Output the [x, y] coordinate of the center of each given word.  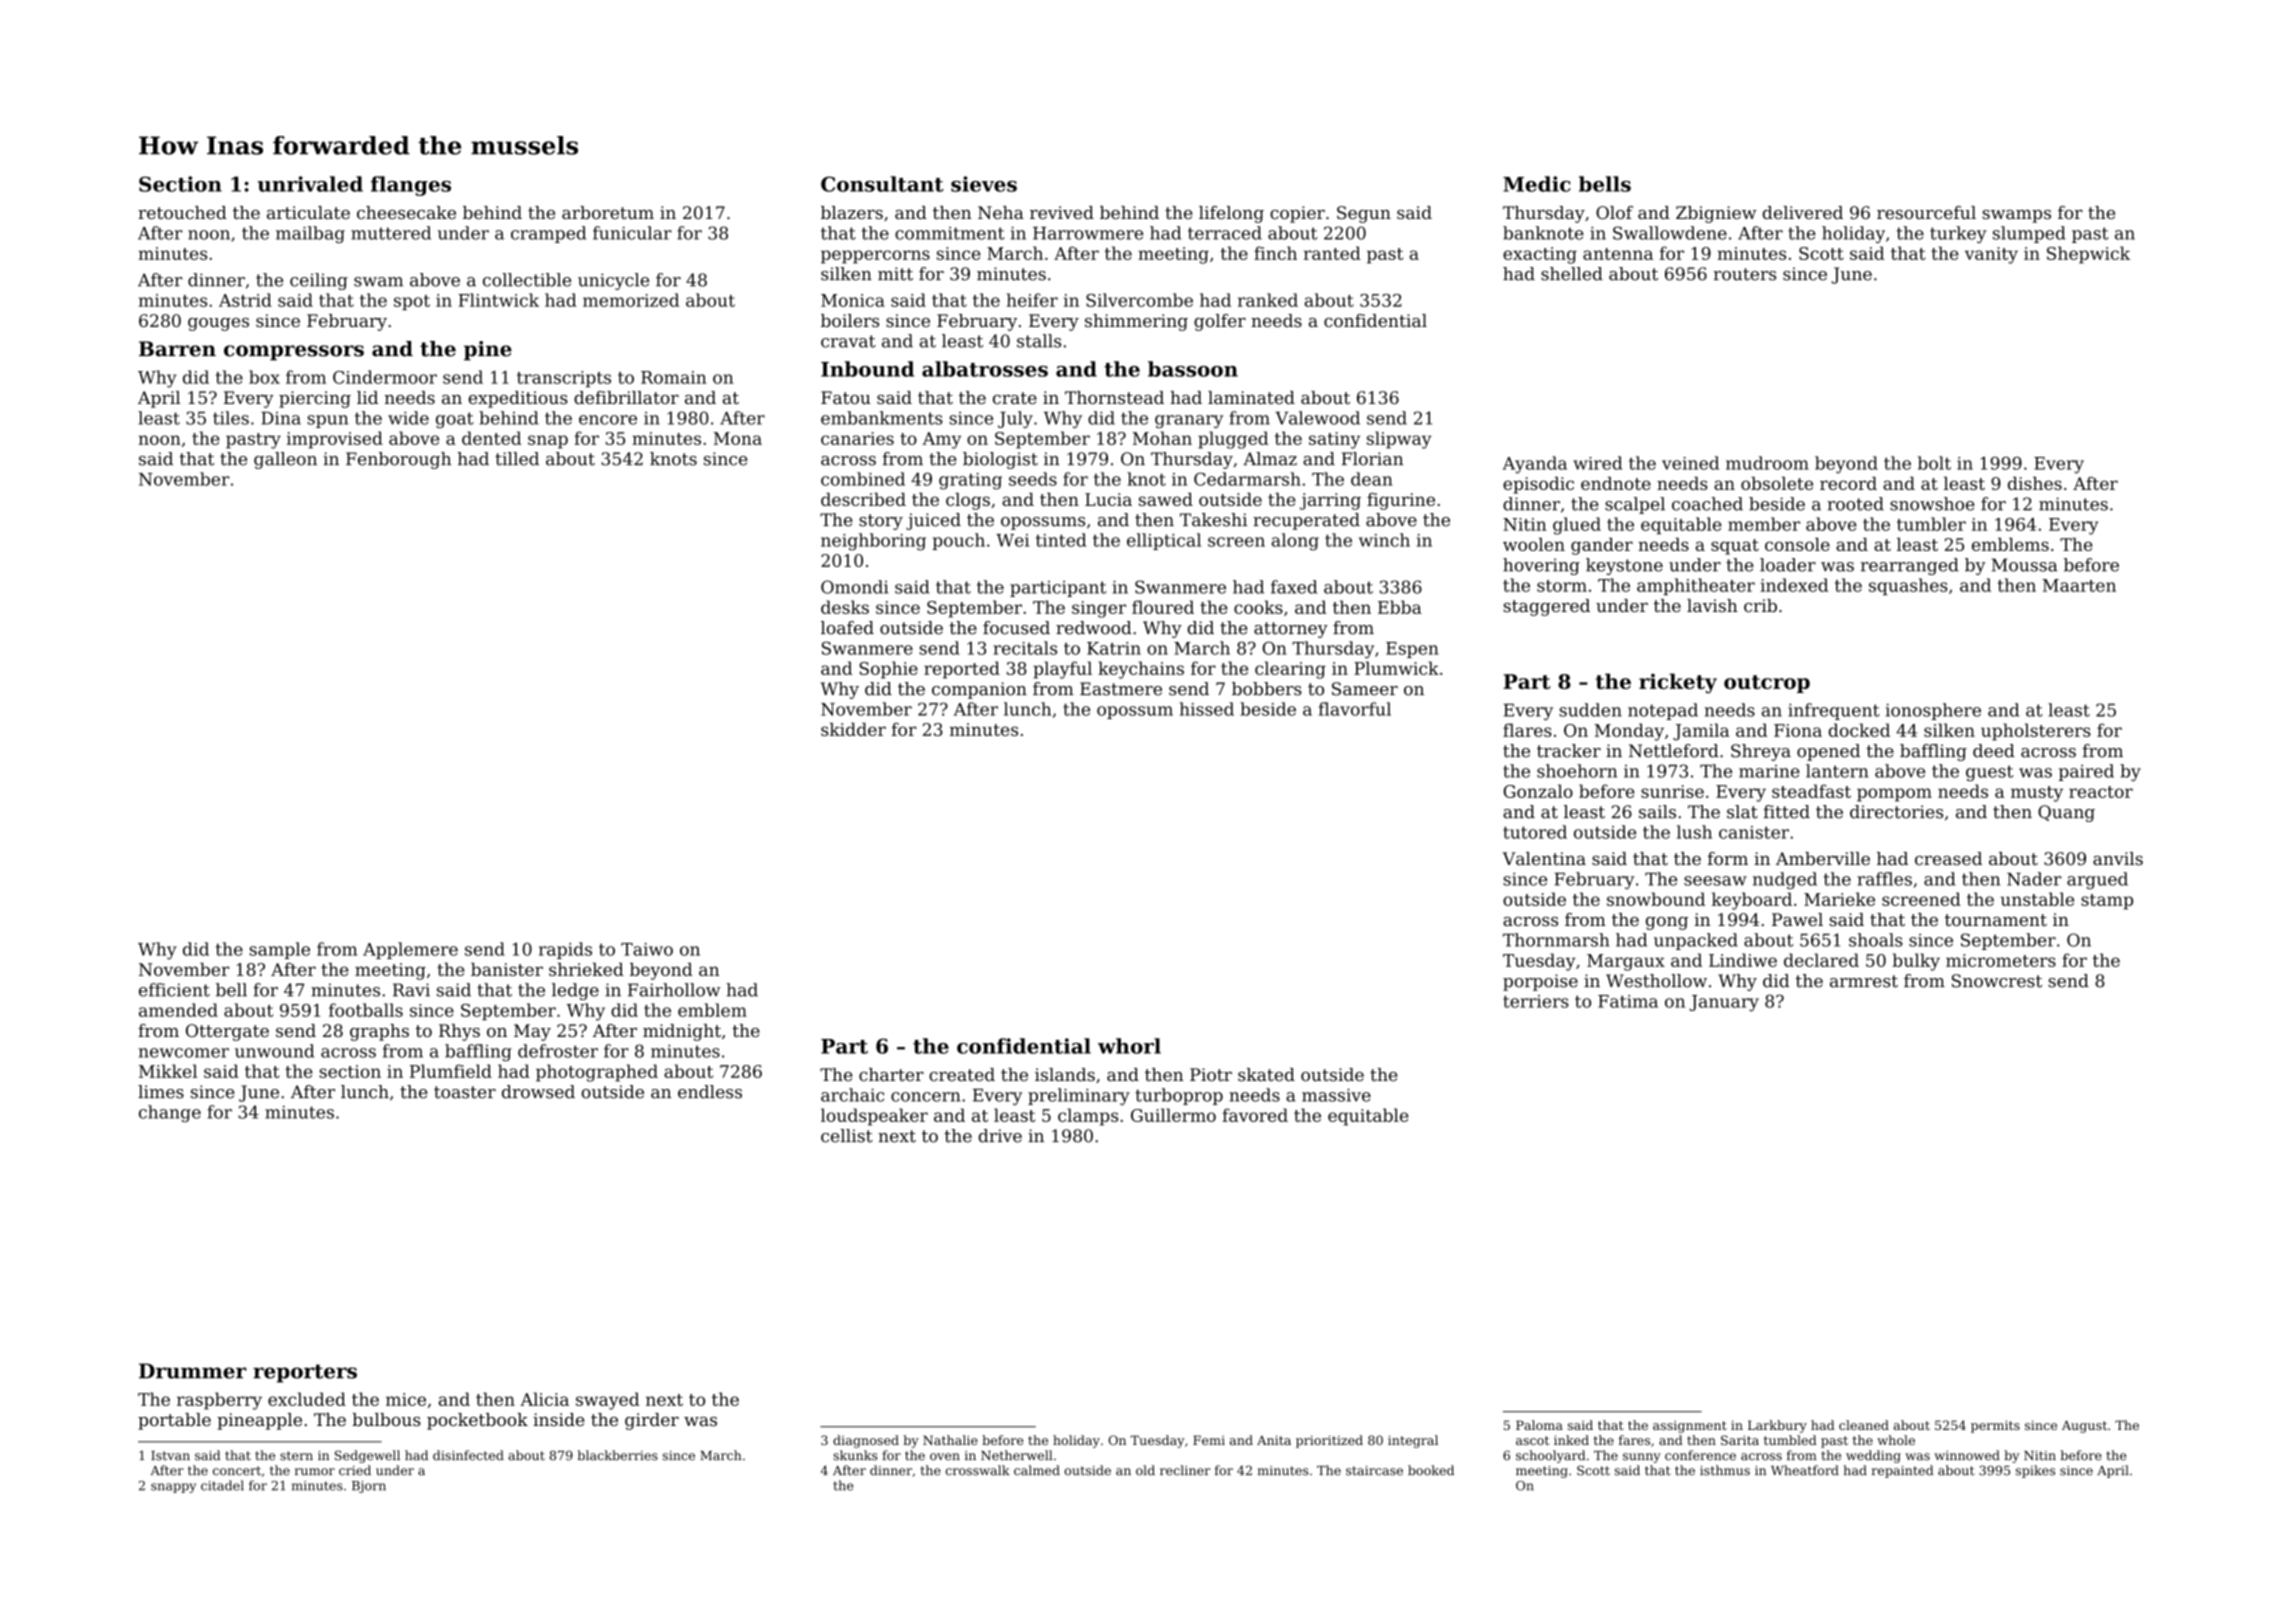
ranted [1332, 253]
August [2084, 1426]
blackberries [618, 1455]
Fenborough [398, 460]
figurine [1401, 501]
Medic [1537, 184]
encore [608, 420]
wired [1597, 463]
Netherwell [1016, 1455]
